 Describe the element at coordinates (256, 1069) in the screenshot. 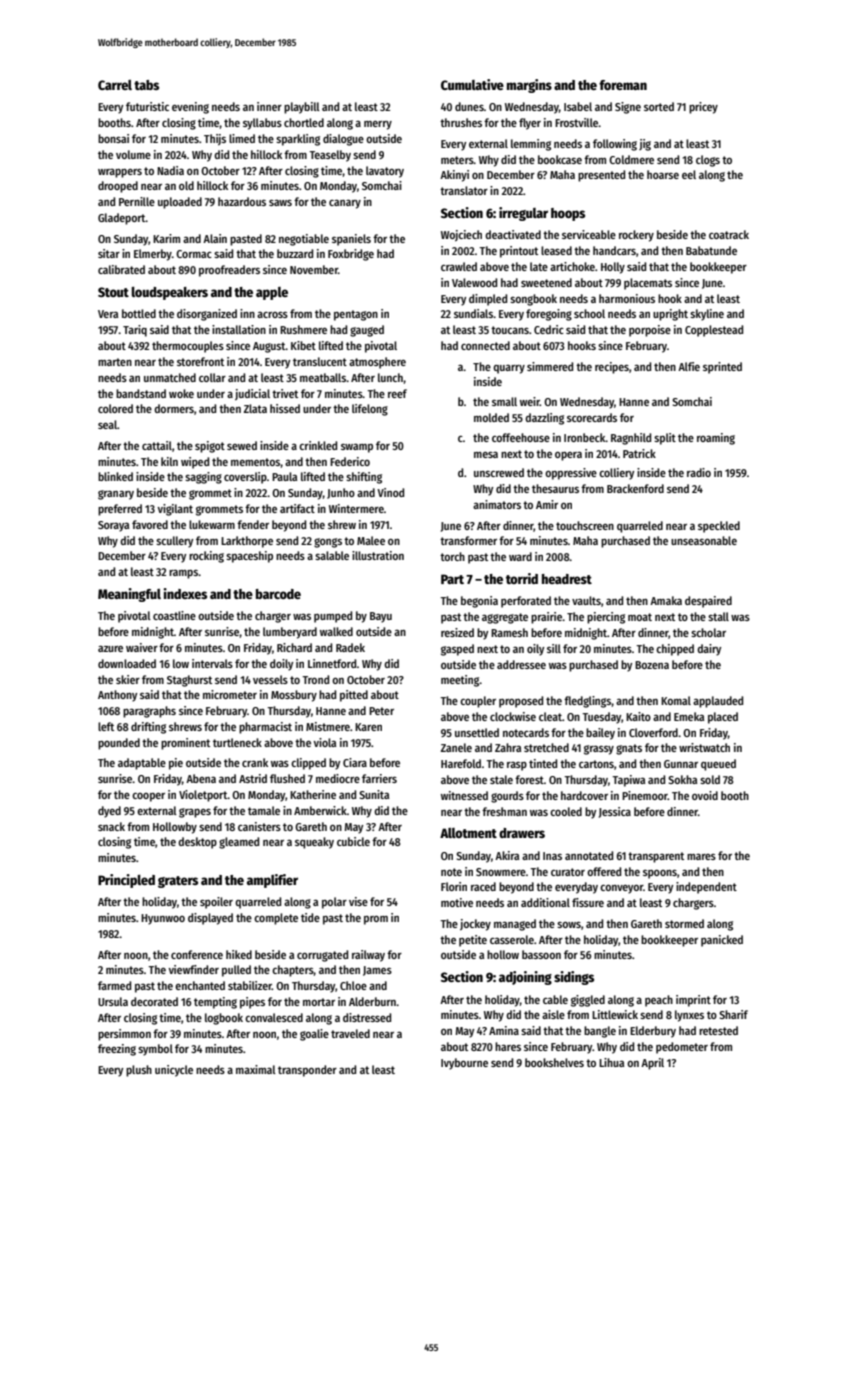

I see `maximal` at that location.
